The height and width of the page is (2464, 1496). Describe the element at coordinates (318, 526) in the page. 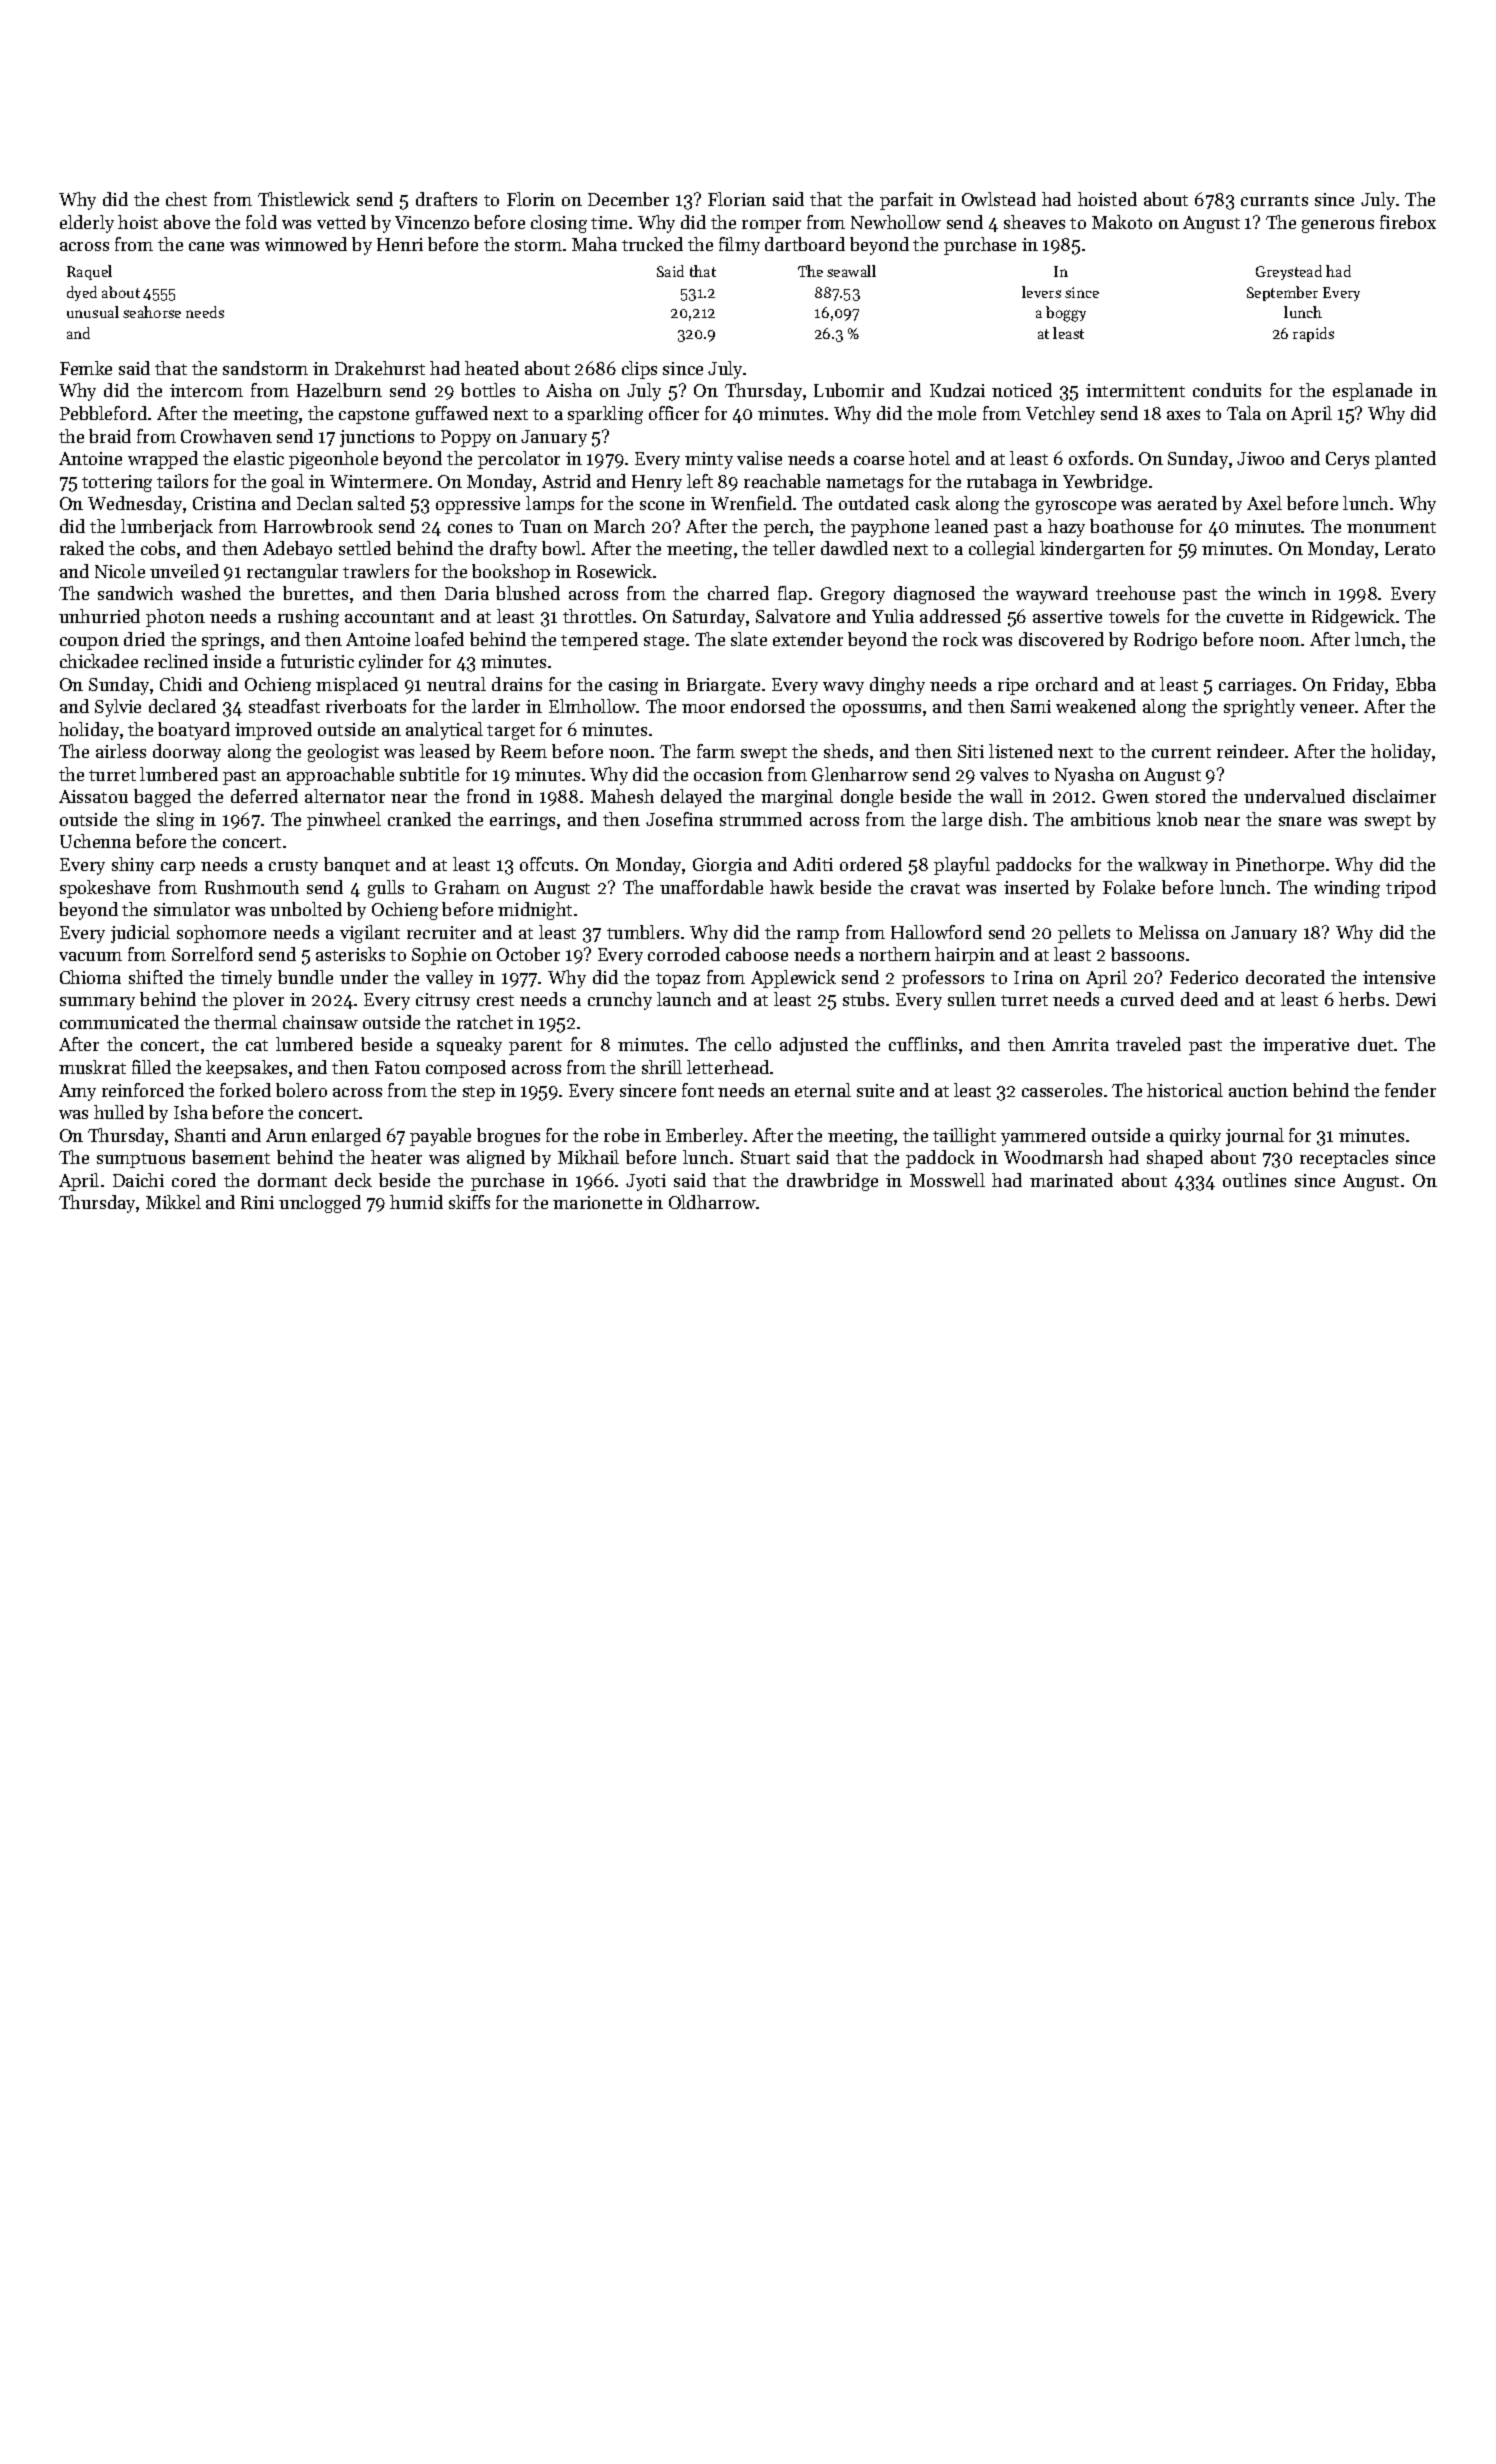

I see `Harrowbrook` at that location.
